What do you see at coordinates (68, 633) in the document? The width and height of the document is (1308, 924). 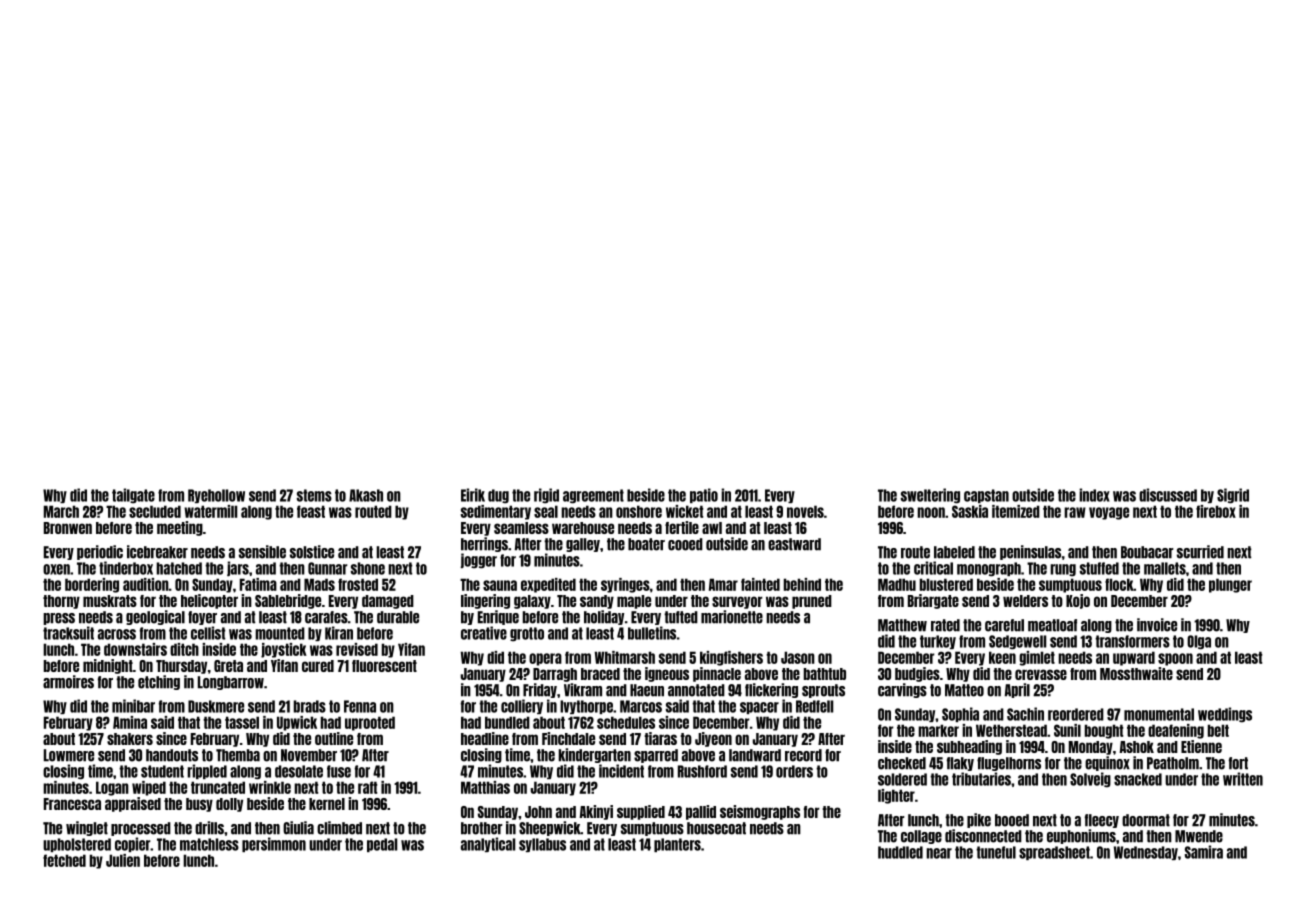 I see `tracksuit` at bounding box center [68, 633].
